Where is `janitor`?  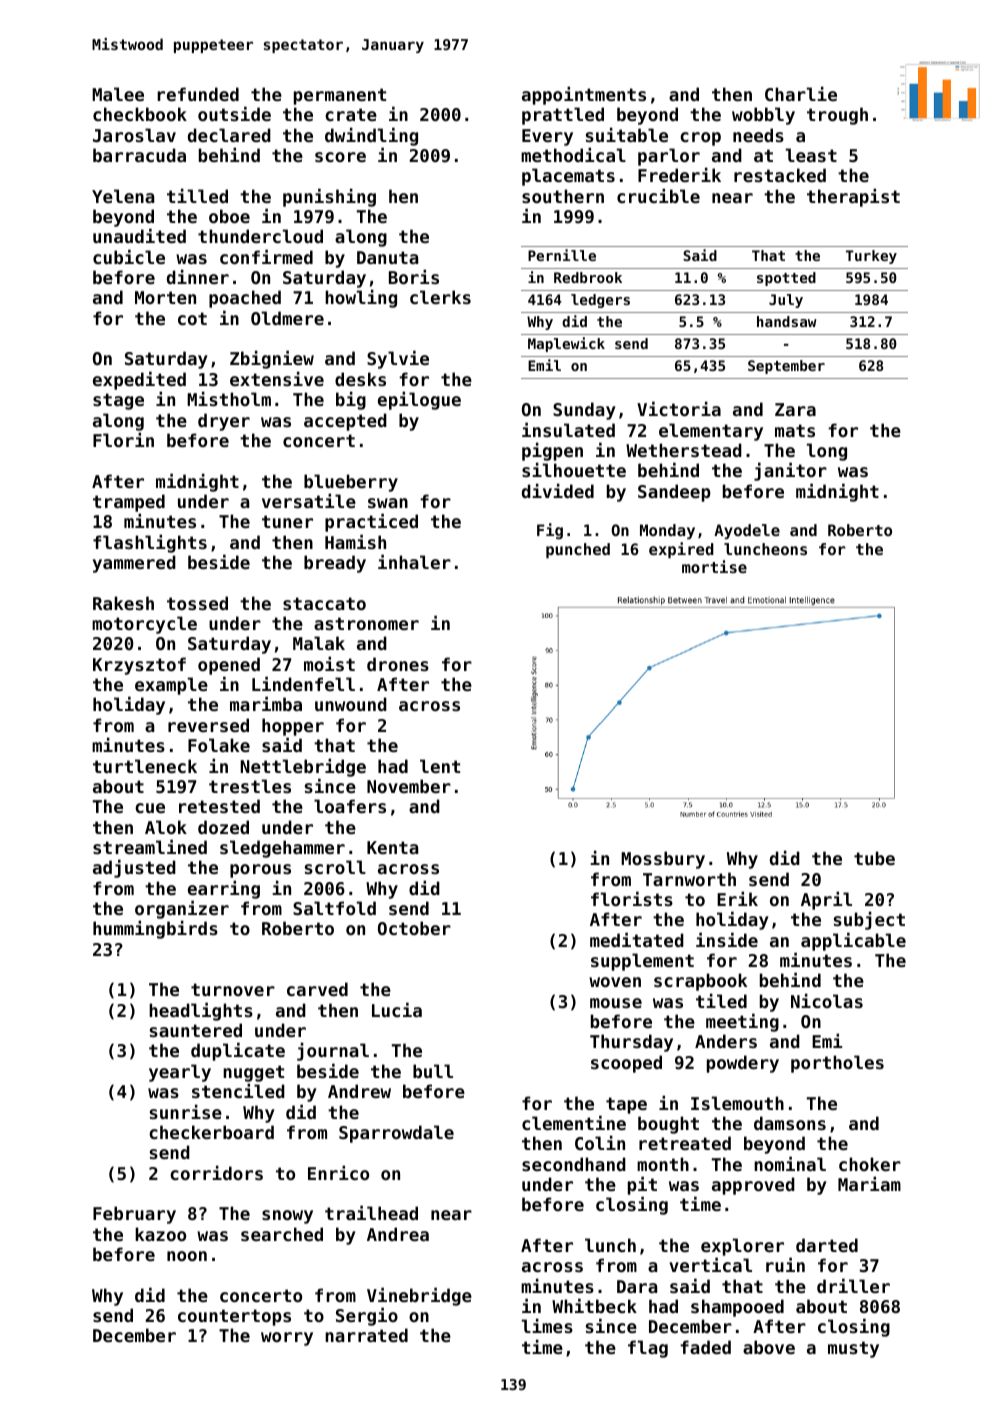
janitor is located at coordinates (790, 471).
